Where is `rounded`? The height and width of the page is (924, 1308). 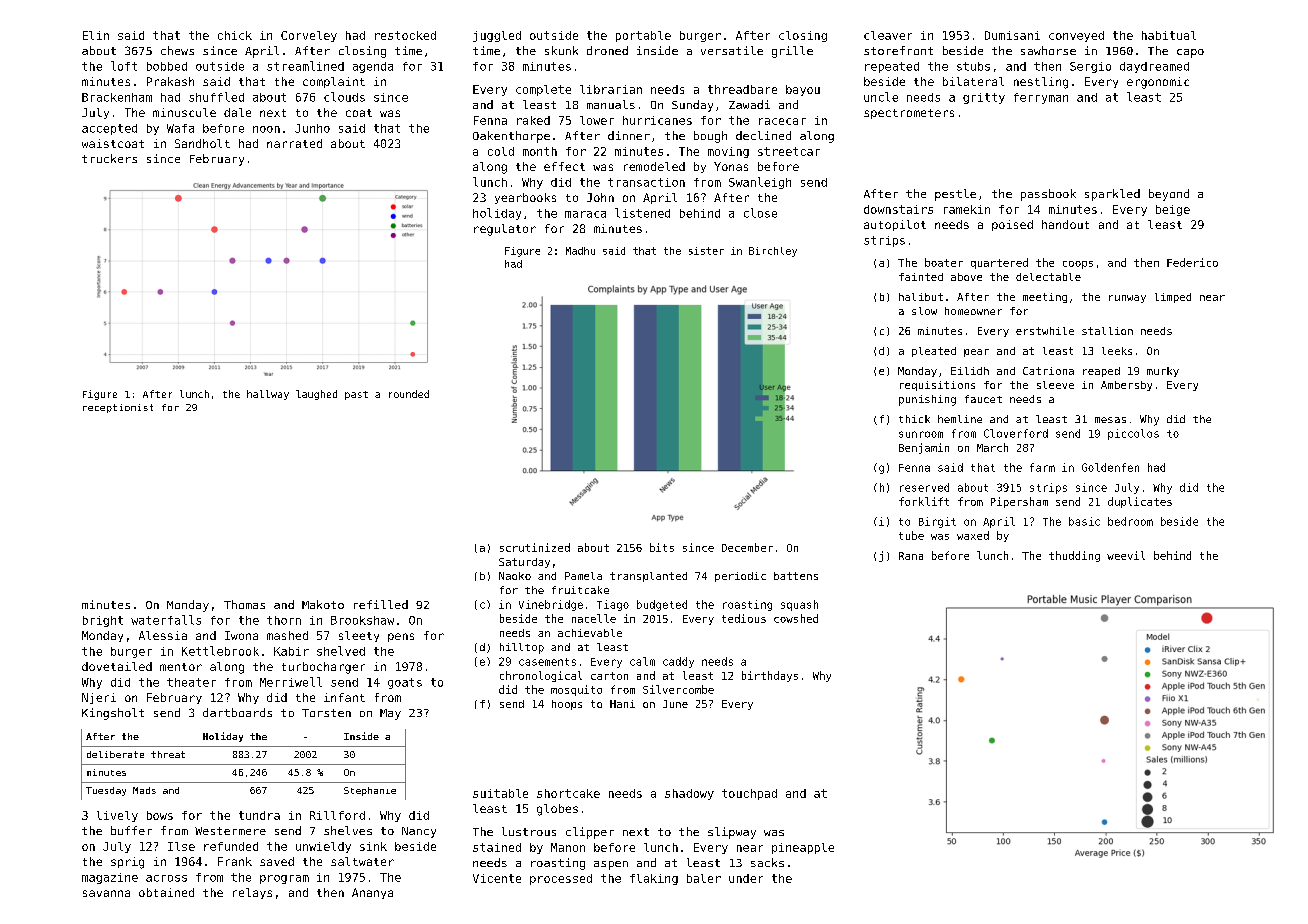
rounded is located at coordinates (409, 394).
